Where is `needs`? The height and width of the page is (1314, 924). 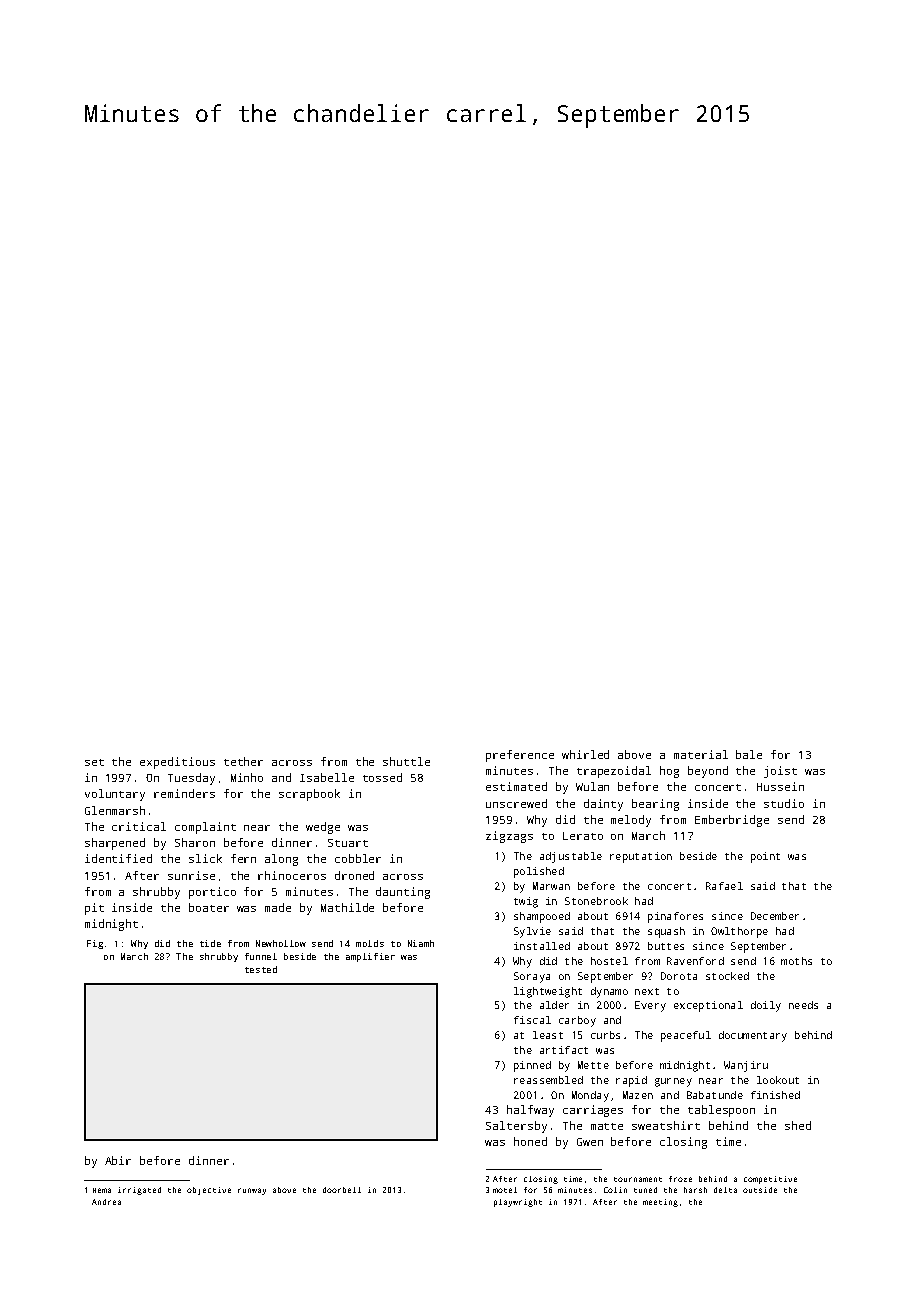 needs is located at coordinates (803, 1005).
